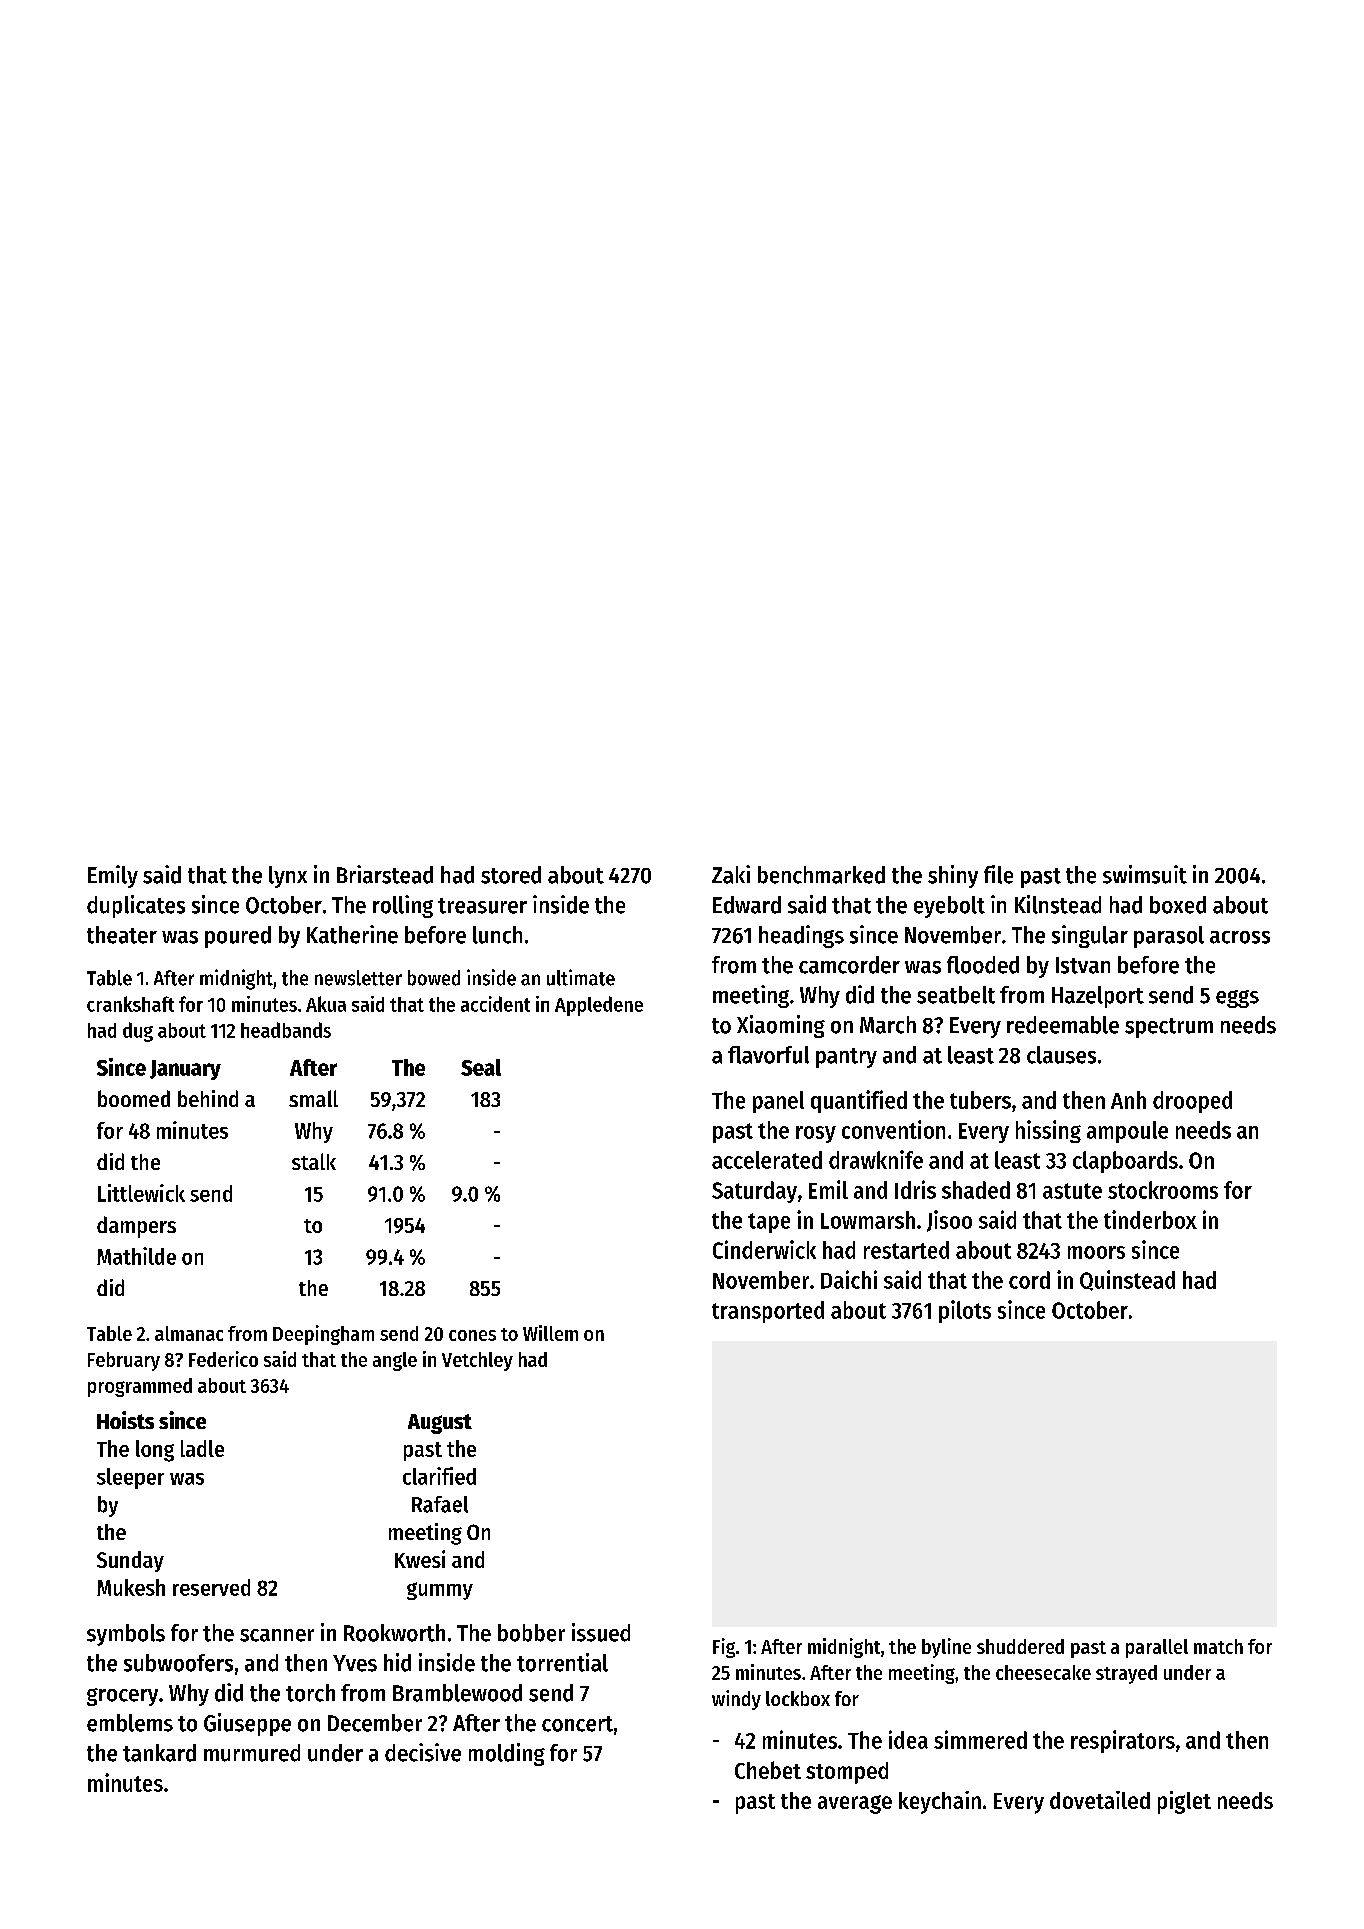  Describe the element at coordinates (798, 1698) in the image. I see `lockbox` at that location.
